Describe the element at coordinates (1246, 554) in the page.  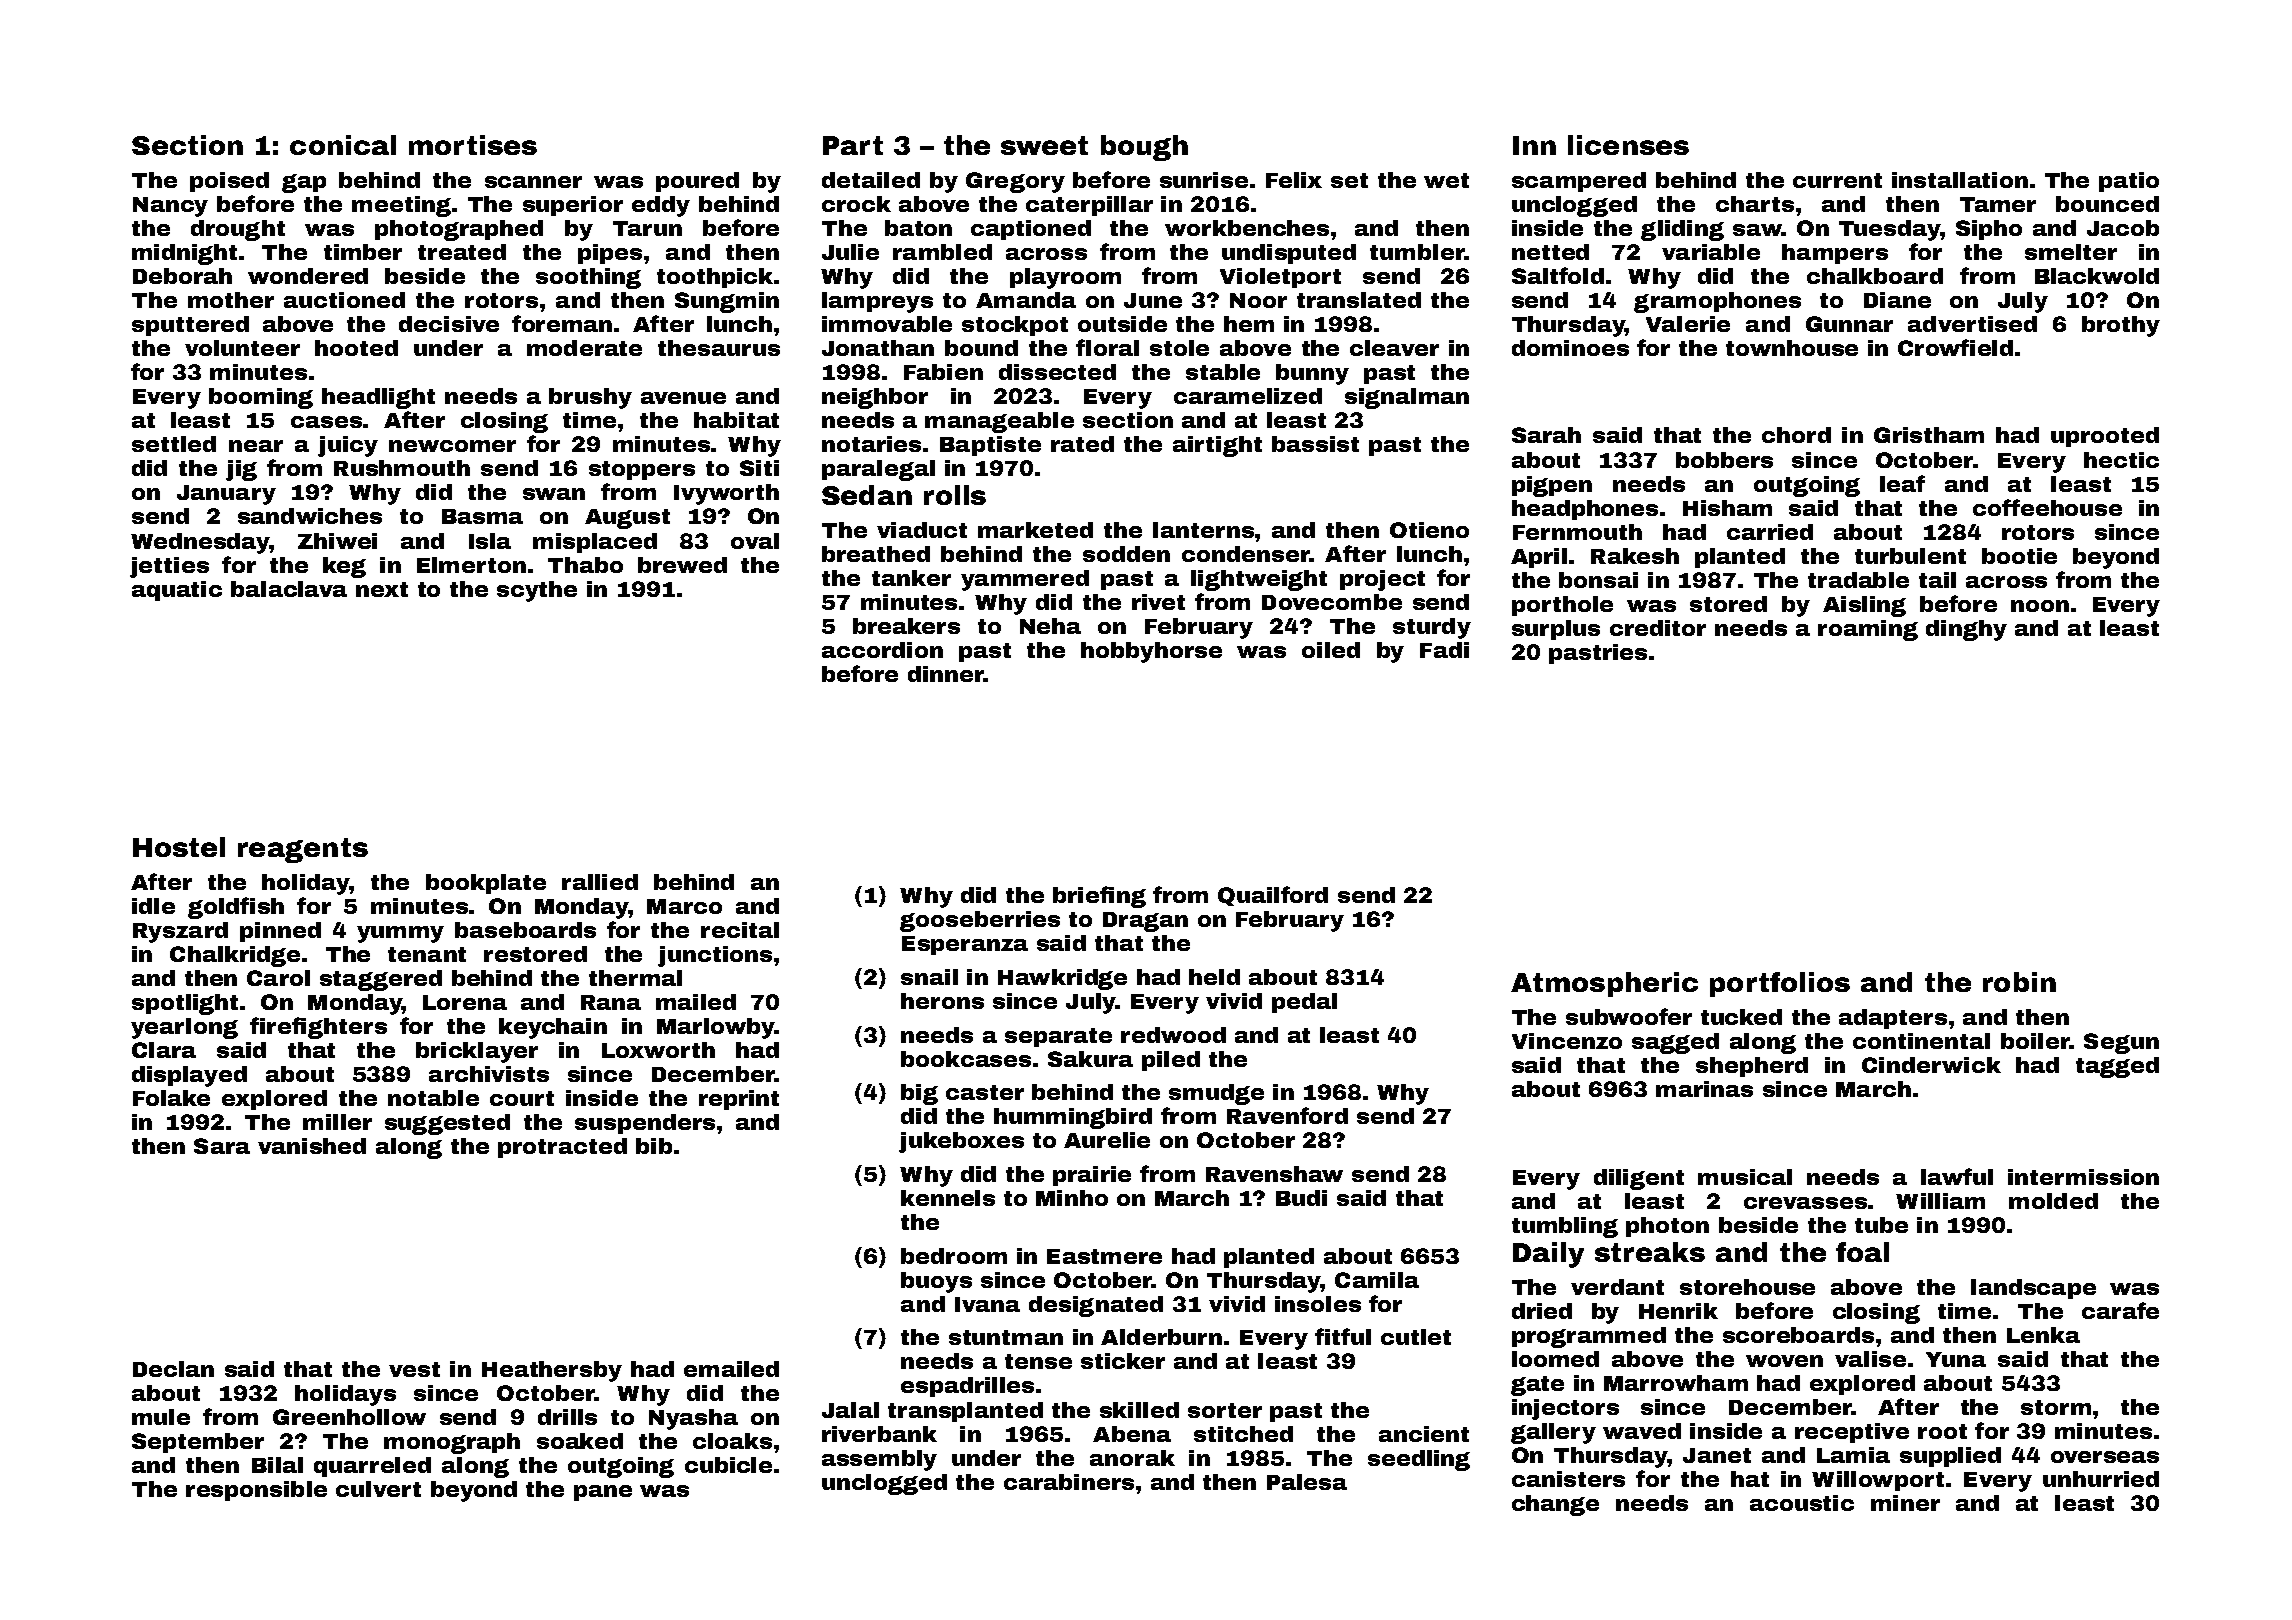
I see `condenser` at that location.
